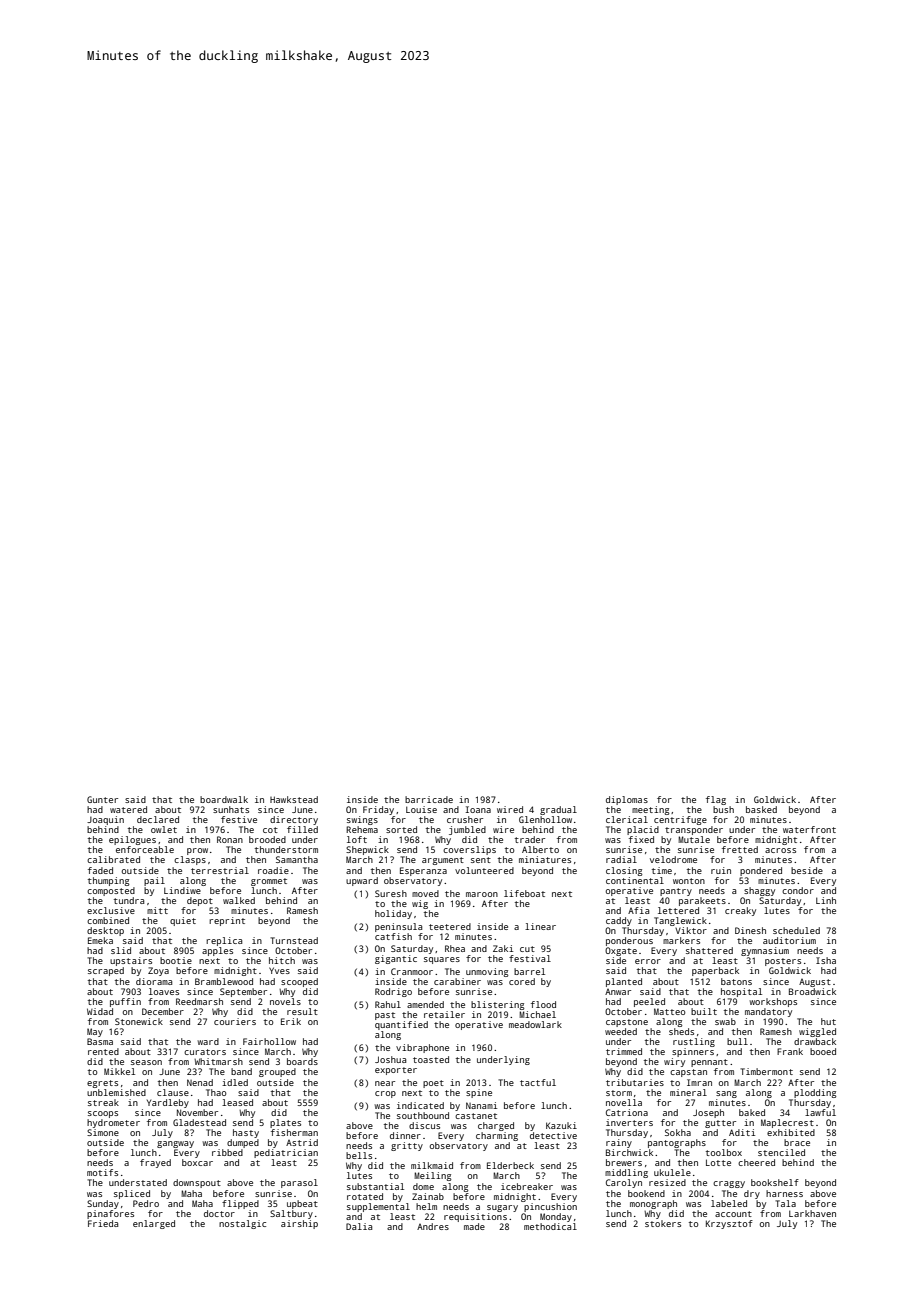 The height and width of the screenshot is (1308, 924). Describe the element at coordinates (503, 948) in the screenshot. I see `Zaki` at that location.
